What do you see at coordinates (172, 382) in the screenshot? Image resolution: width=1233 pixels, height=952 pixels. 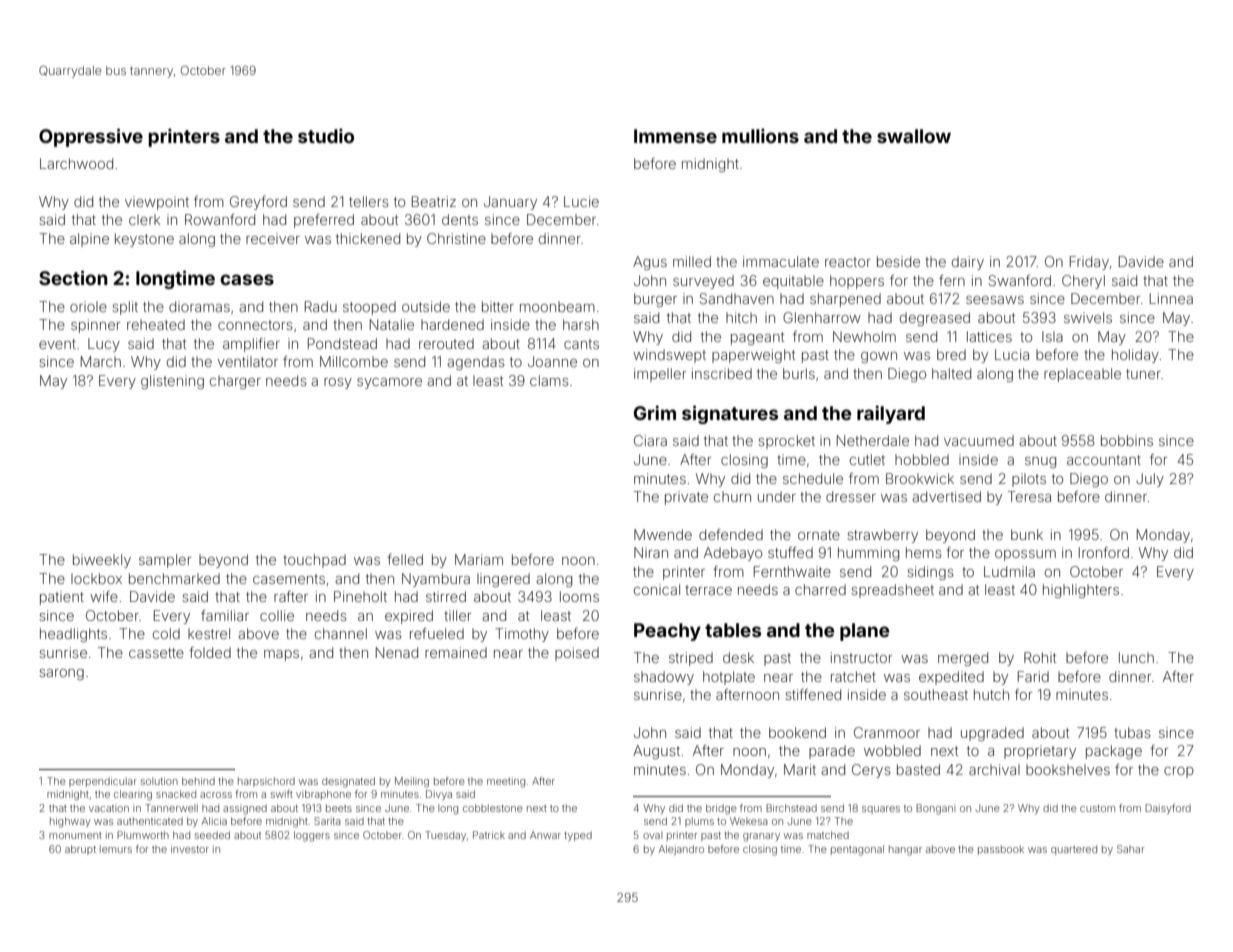 I see `glistening` at bounding box center [172, 382].
